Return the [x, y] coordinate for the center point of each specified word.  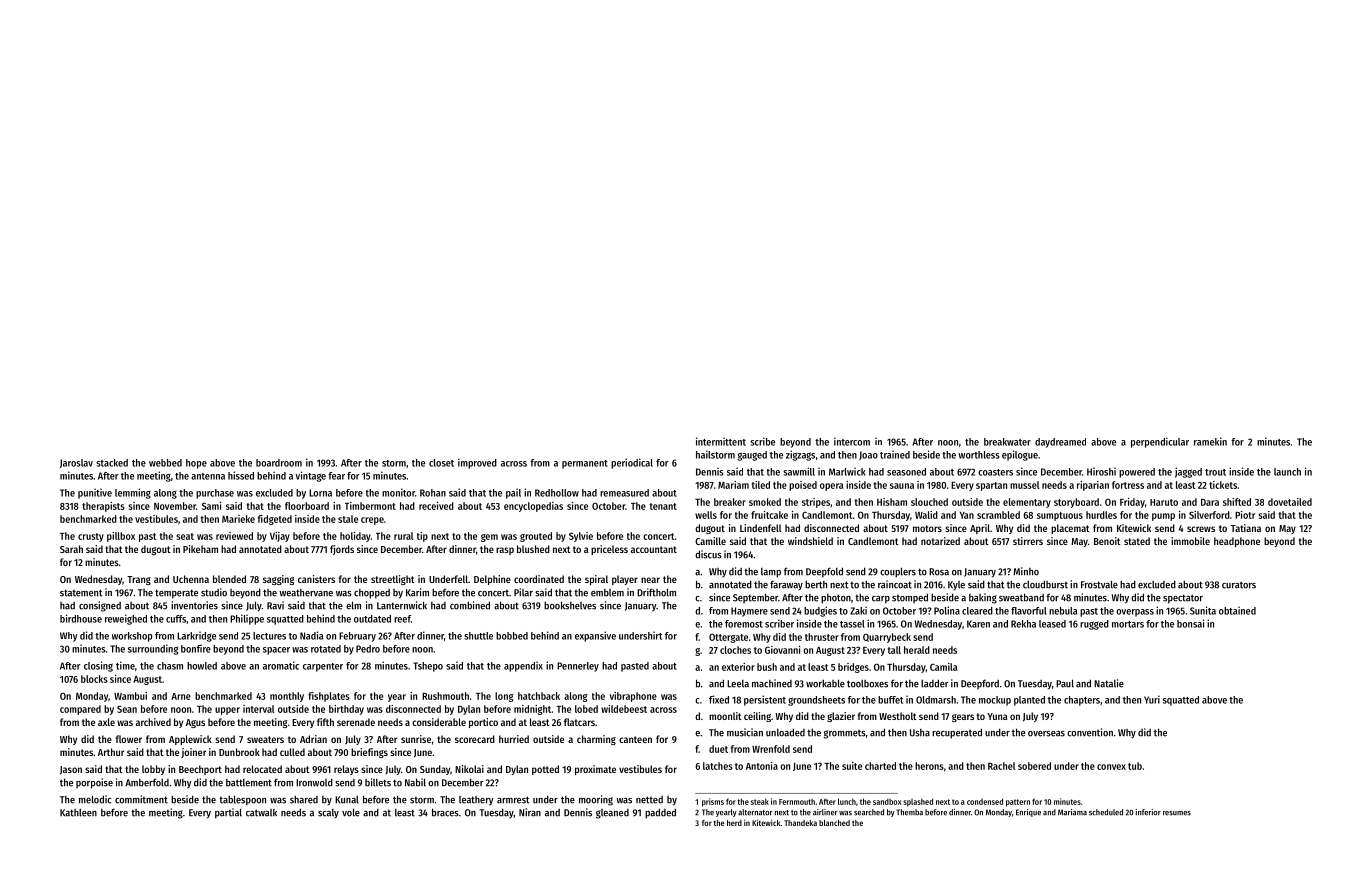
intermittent [721, 441]
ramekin [1210, 441]
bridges [853, 668]
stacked [112, 463]
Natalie [1109, 683]
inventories [194, 605]
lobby [153, 770]
